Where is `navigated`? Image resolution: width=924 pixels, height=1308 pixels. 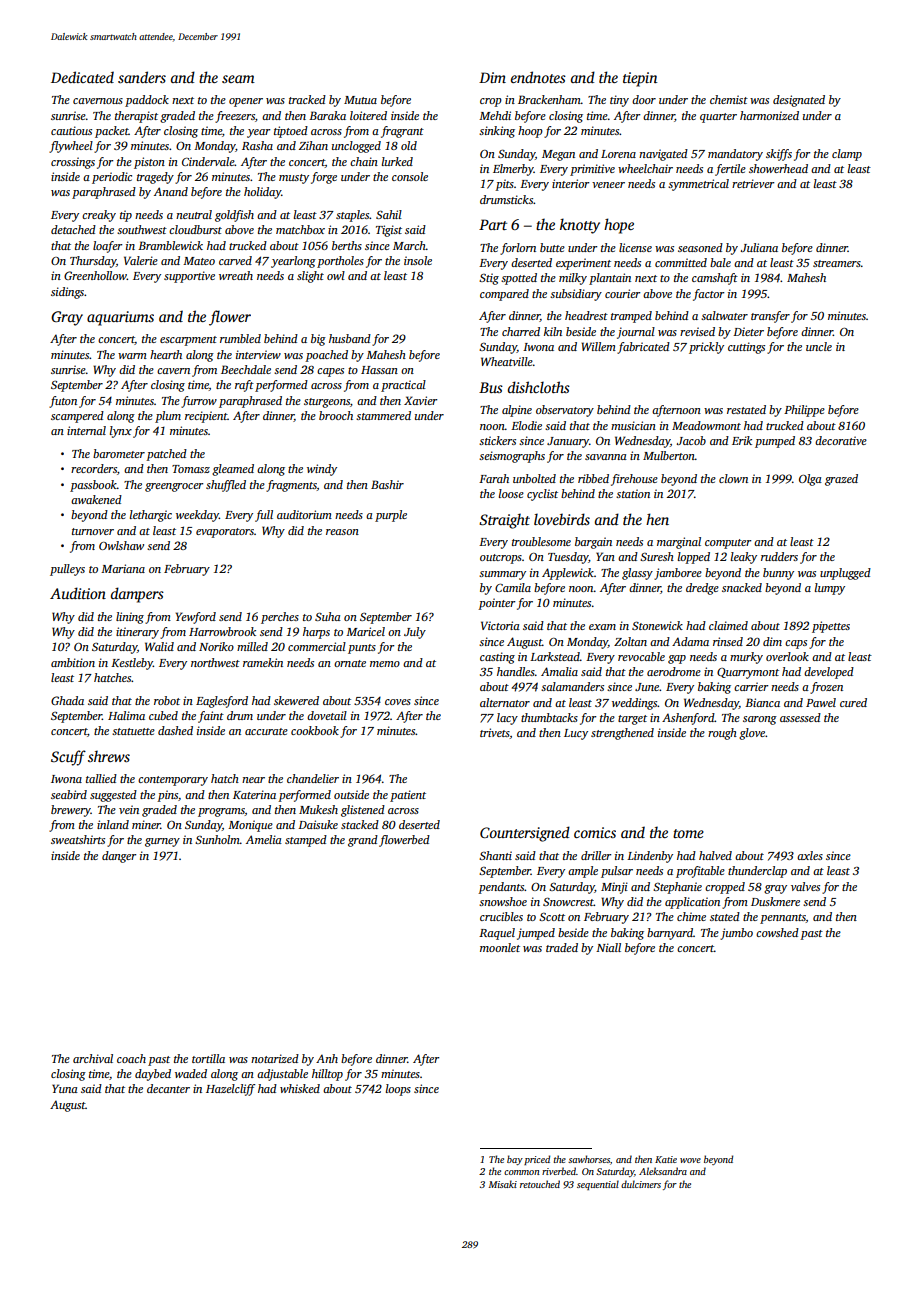 navigated is located at coordinates (663, 155).
